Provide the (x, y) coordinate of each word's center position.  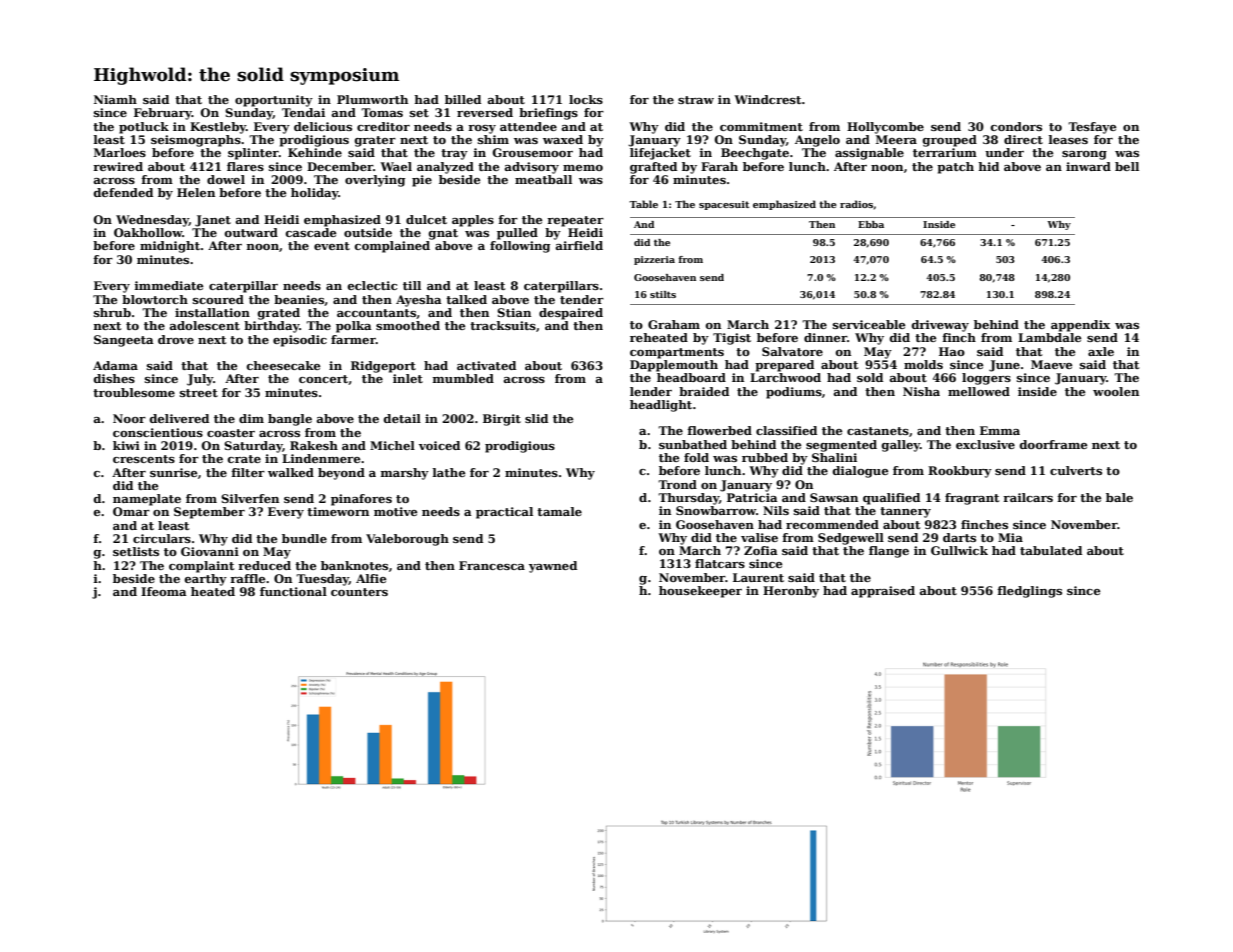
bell (1127, 166)
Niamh (115, 99)
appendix (1080, 326)
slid (536, 418)
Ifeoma (164, 591)
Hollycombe (885, 128)
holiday (315, 194)
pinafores (361, 500)
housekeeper (700, 592)
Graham (674, 324)
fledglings (1029, 592)
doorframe (1053, 444)
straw (696, 100)
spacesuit (724, 205)
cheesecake (283, 365)
